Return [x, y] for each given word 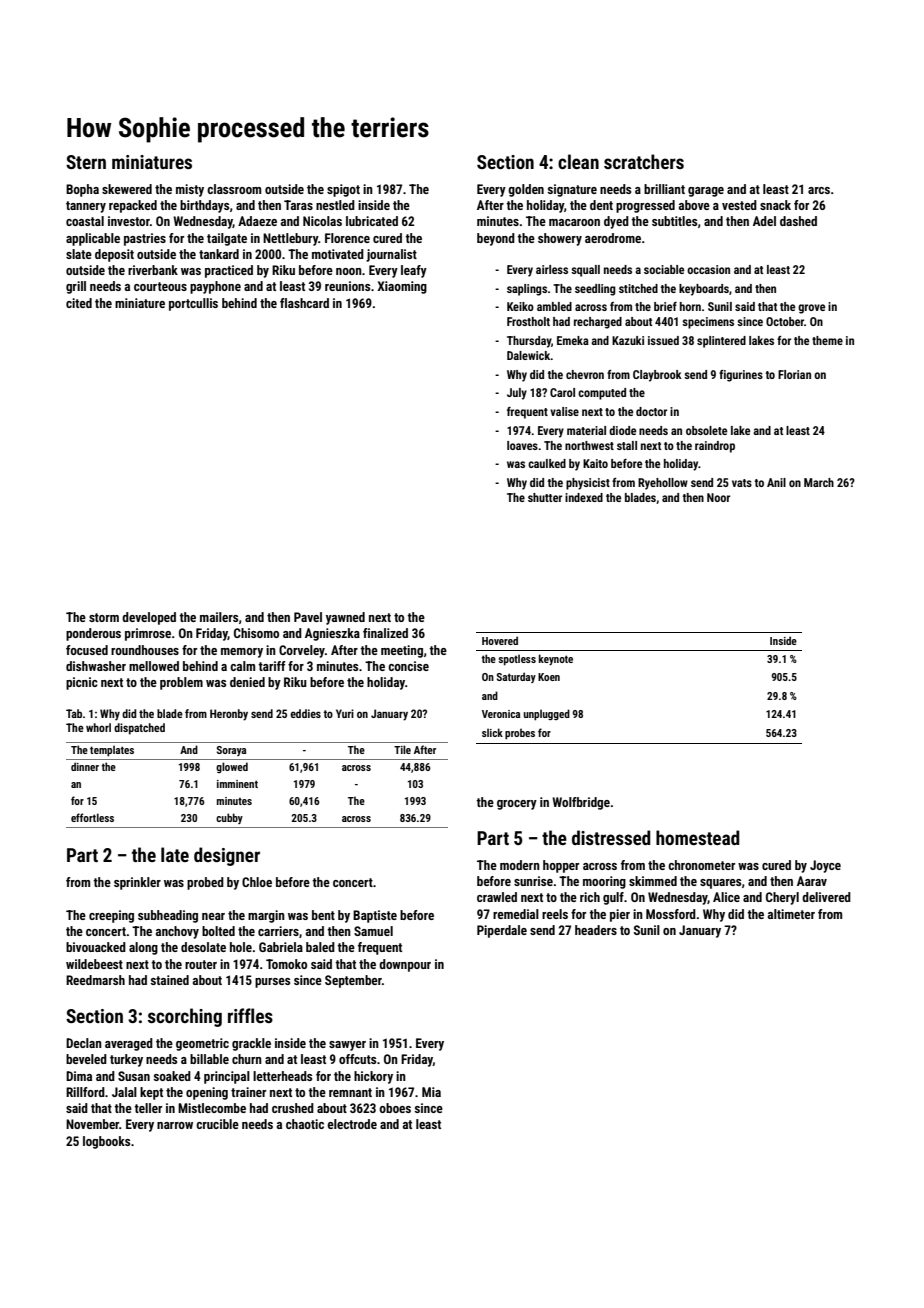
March [819, 482]
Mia [431, 1092]
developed [149, 618]
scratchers [644, 161]
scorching [185, 1017]
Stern [86, 162]
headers [596, 930]
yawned [345, 618]
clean [578, 161]
